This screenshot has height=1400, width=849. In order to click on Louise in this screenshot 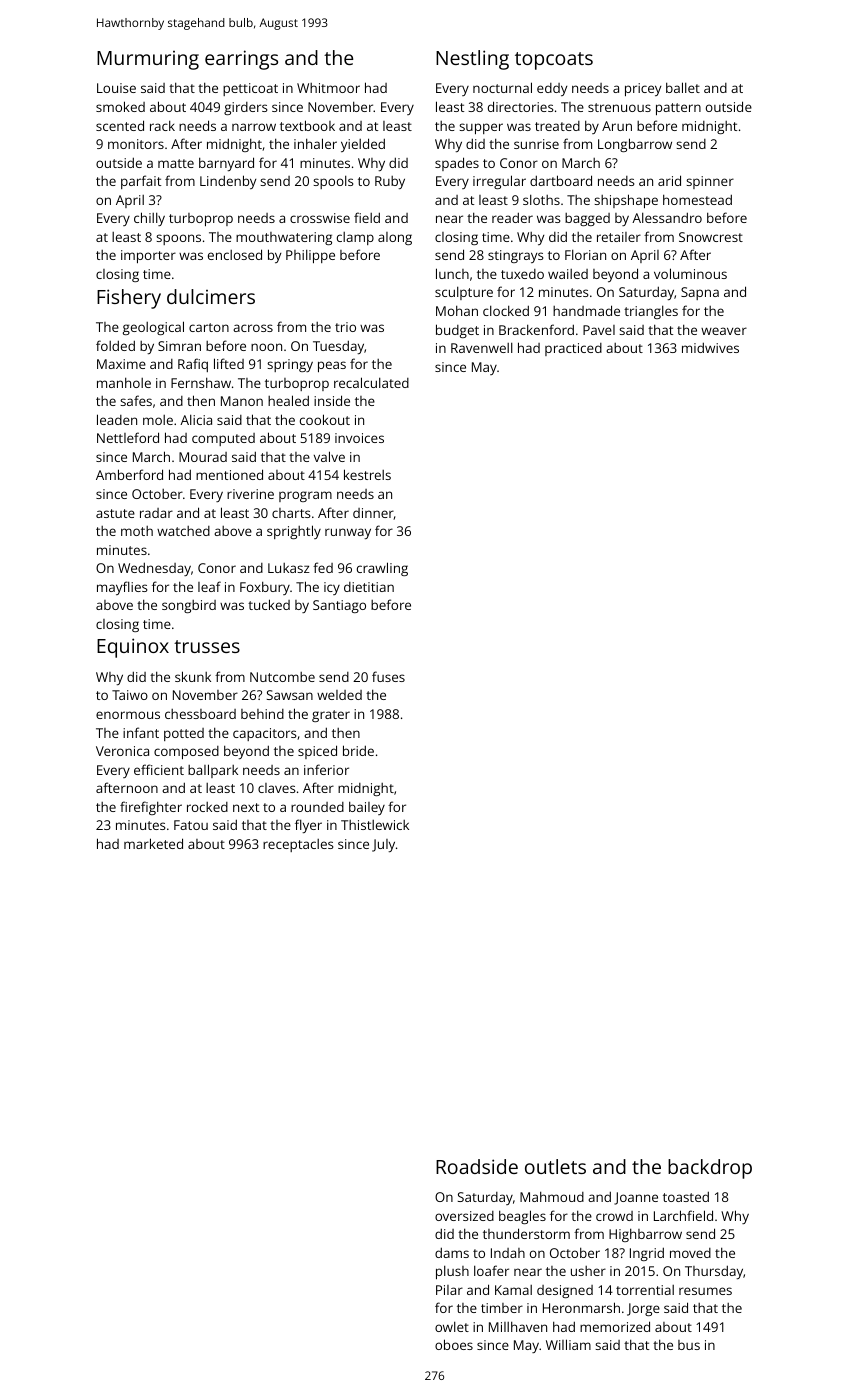, I will do `click(116, 88)`.
